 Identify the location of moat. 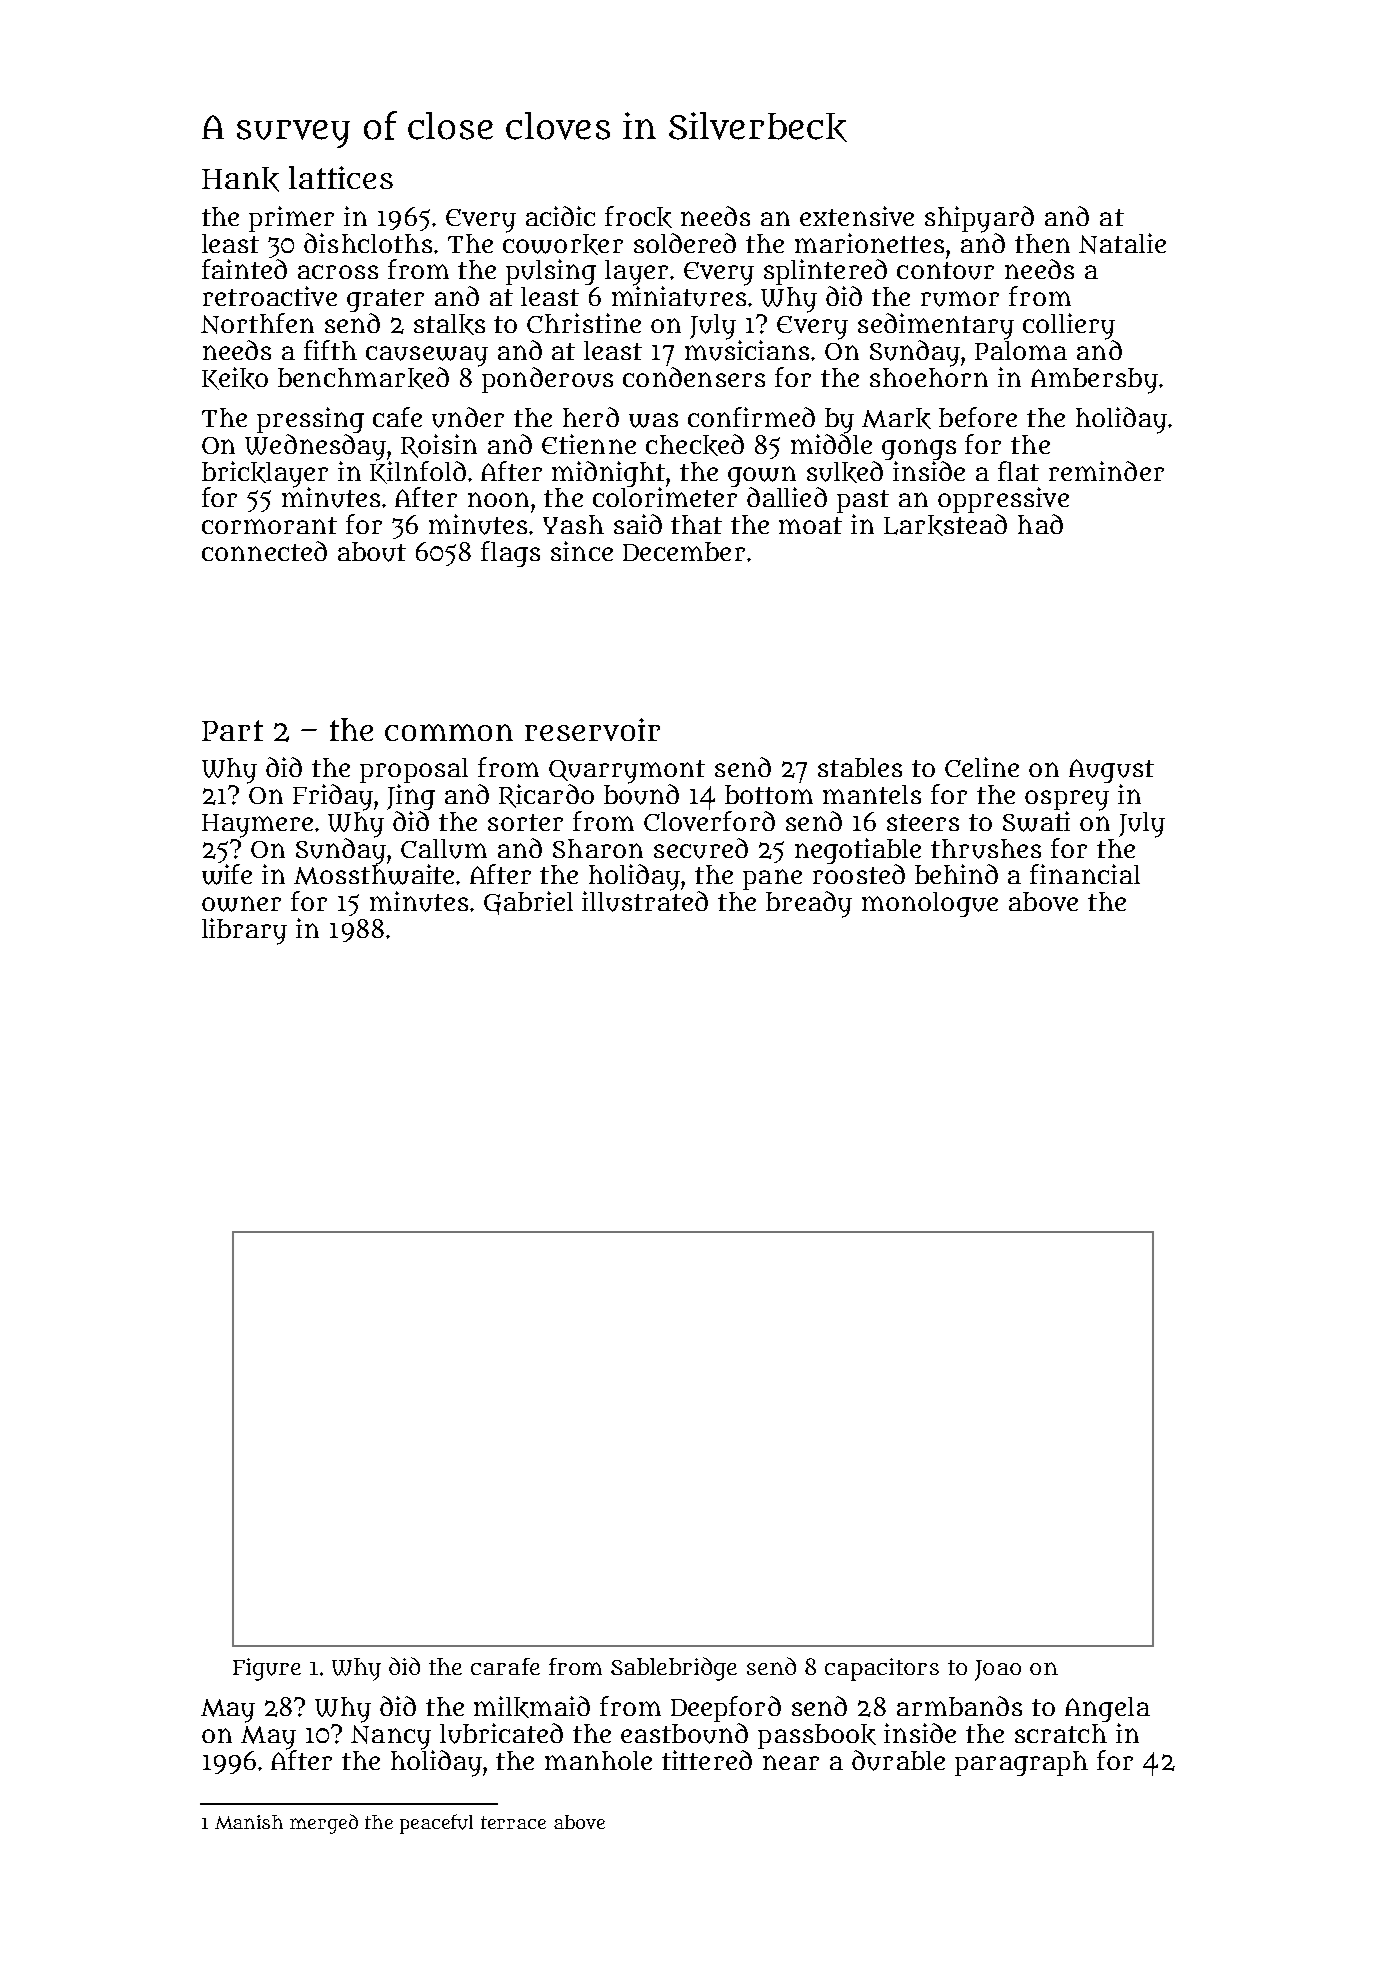
(810, 525).
